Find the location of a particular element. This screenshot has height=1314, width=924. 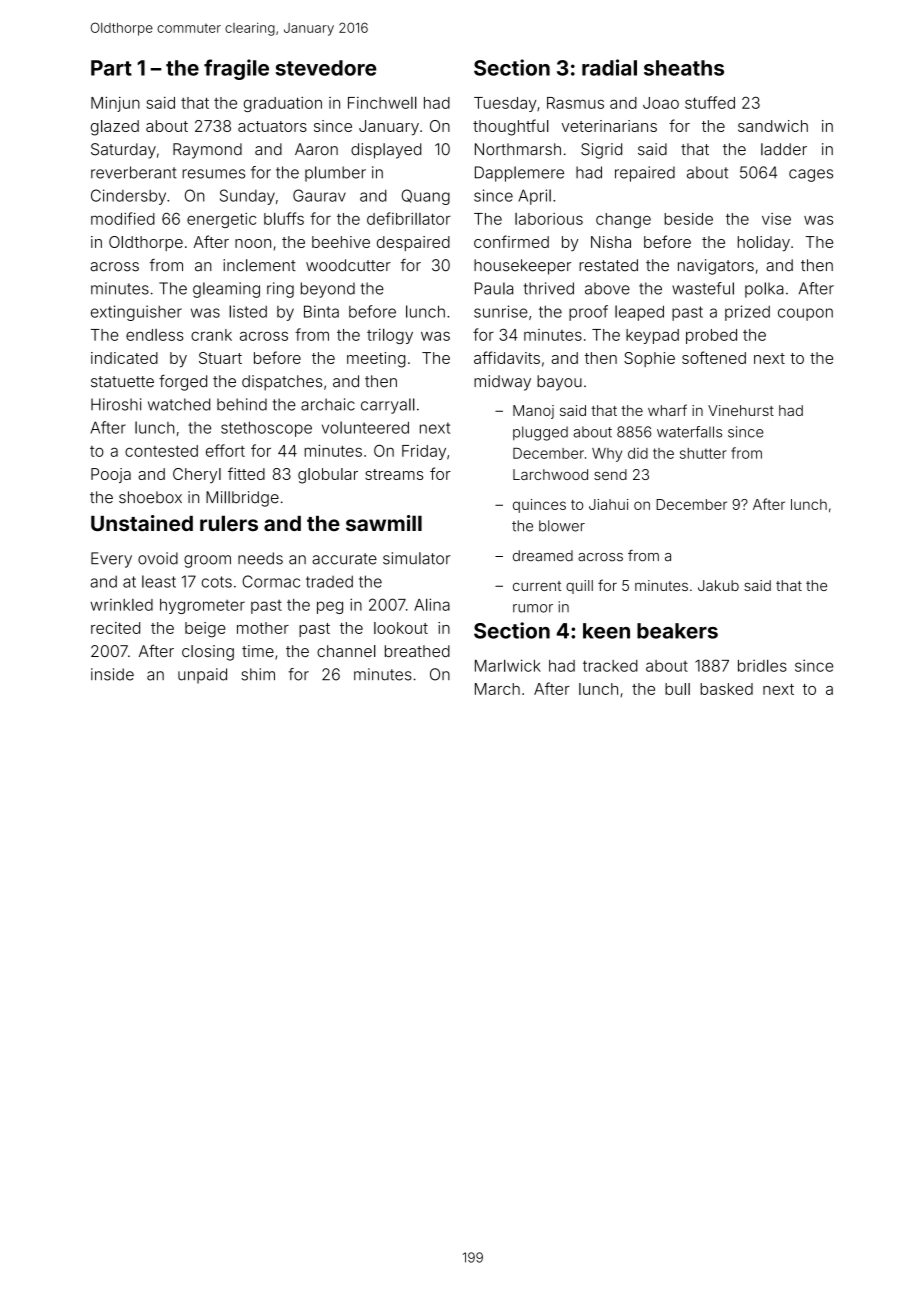

inside is located at coordinates (112, 674).
